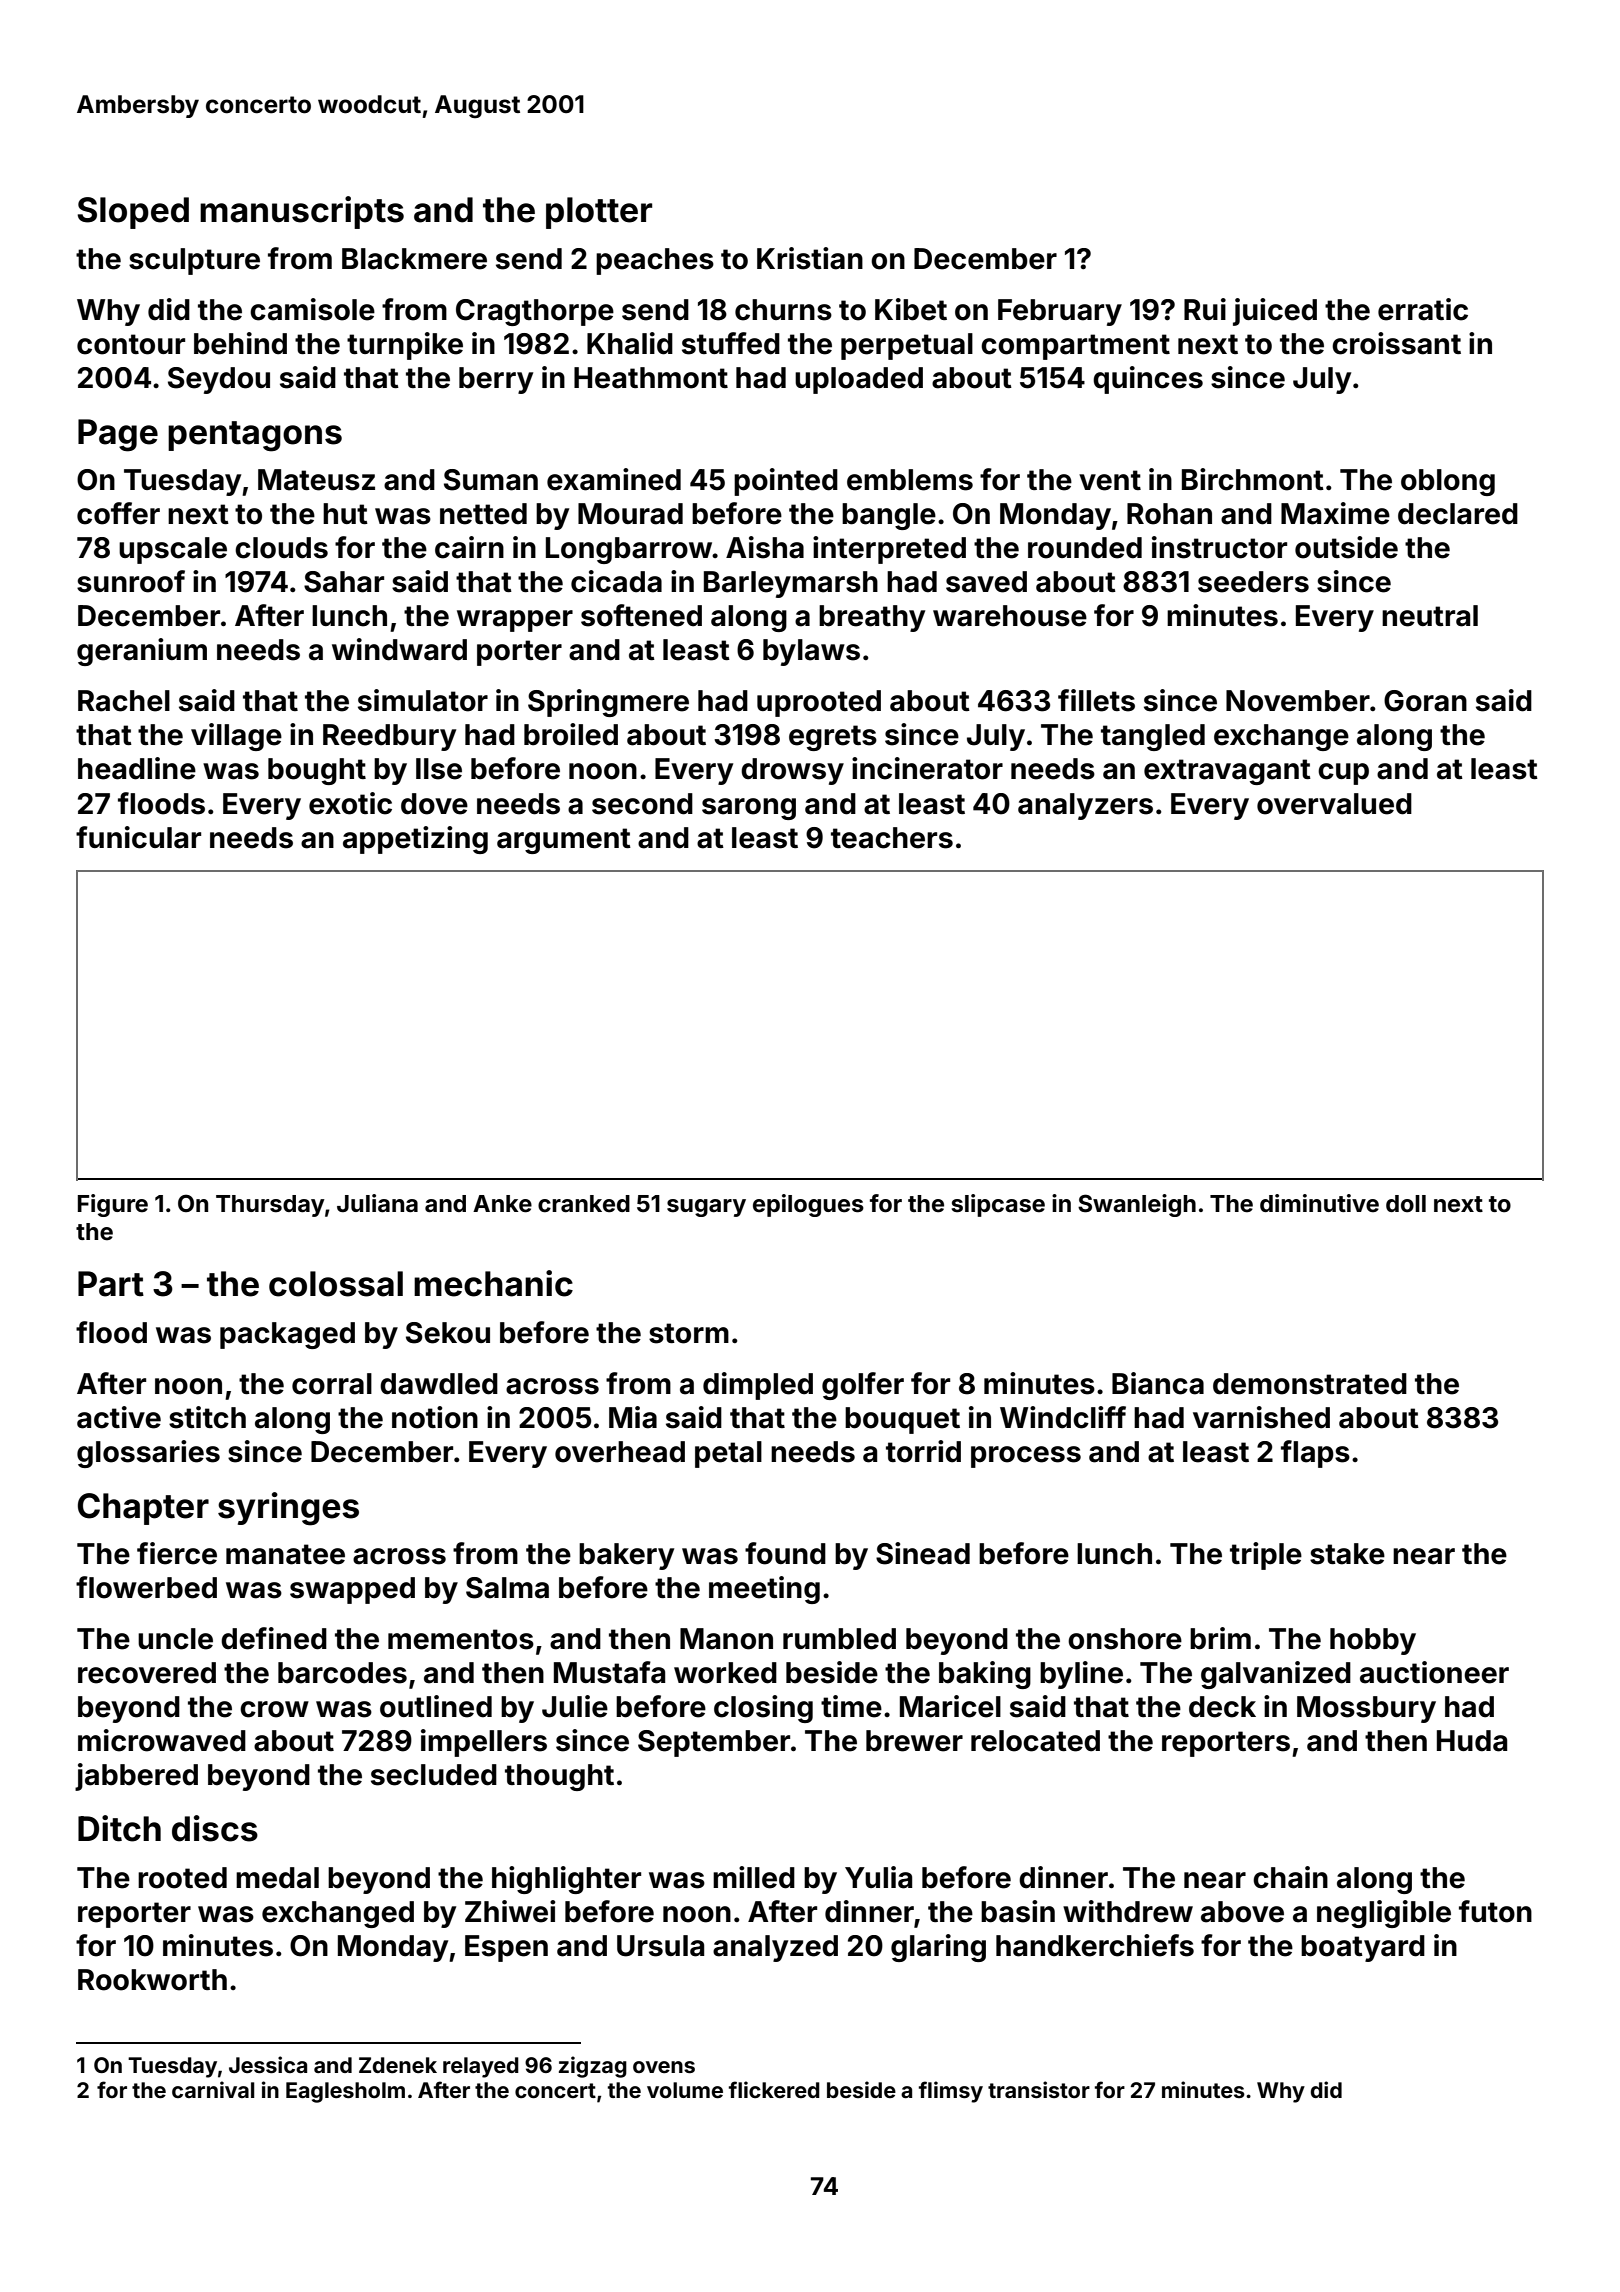 This page has width=1620, height=2292. I want to click on golfer, so click(863, 1386).
